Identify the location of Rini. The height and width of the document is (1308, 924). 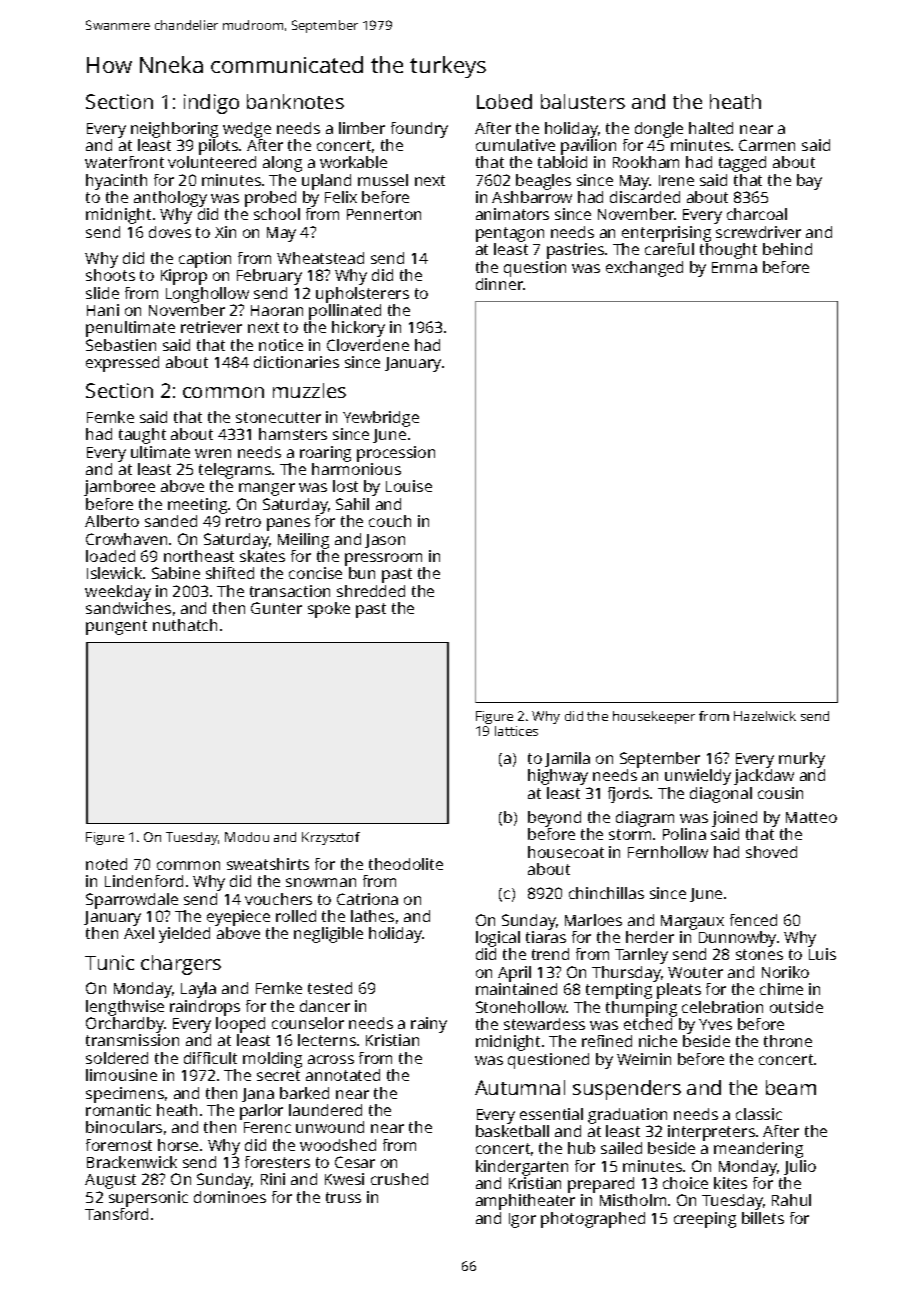
(273, 1179).
